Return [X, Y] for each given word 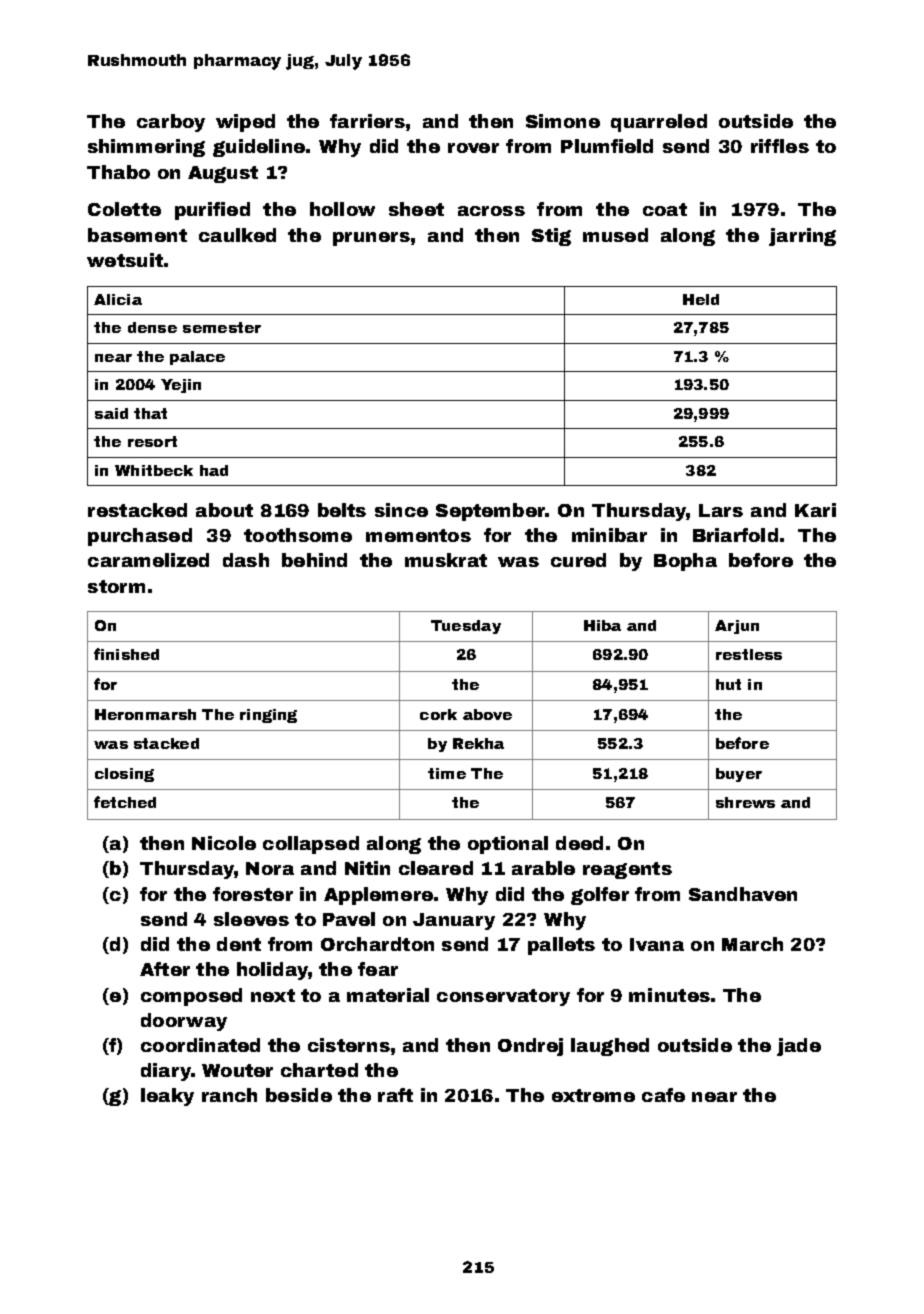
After [165, 969]
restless [749, 654]
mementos [418, 535]
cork [438, 714]
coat [665, 209]
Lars [721, 510]
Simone [563, 121]
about [224, 510]
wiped [245, 123]
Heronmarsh [145, 714]
